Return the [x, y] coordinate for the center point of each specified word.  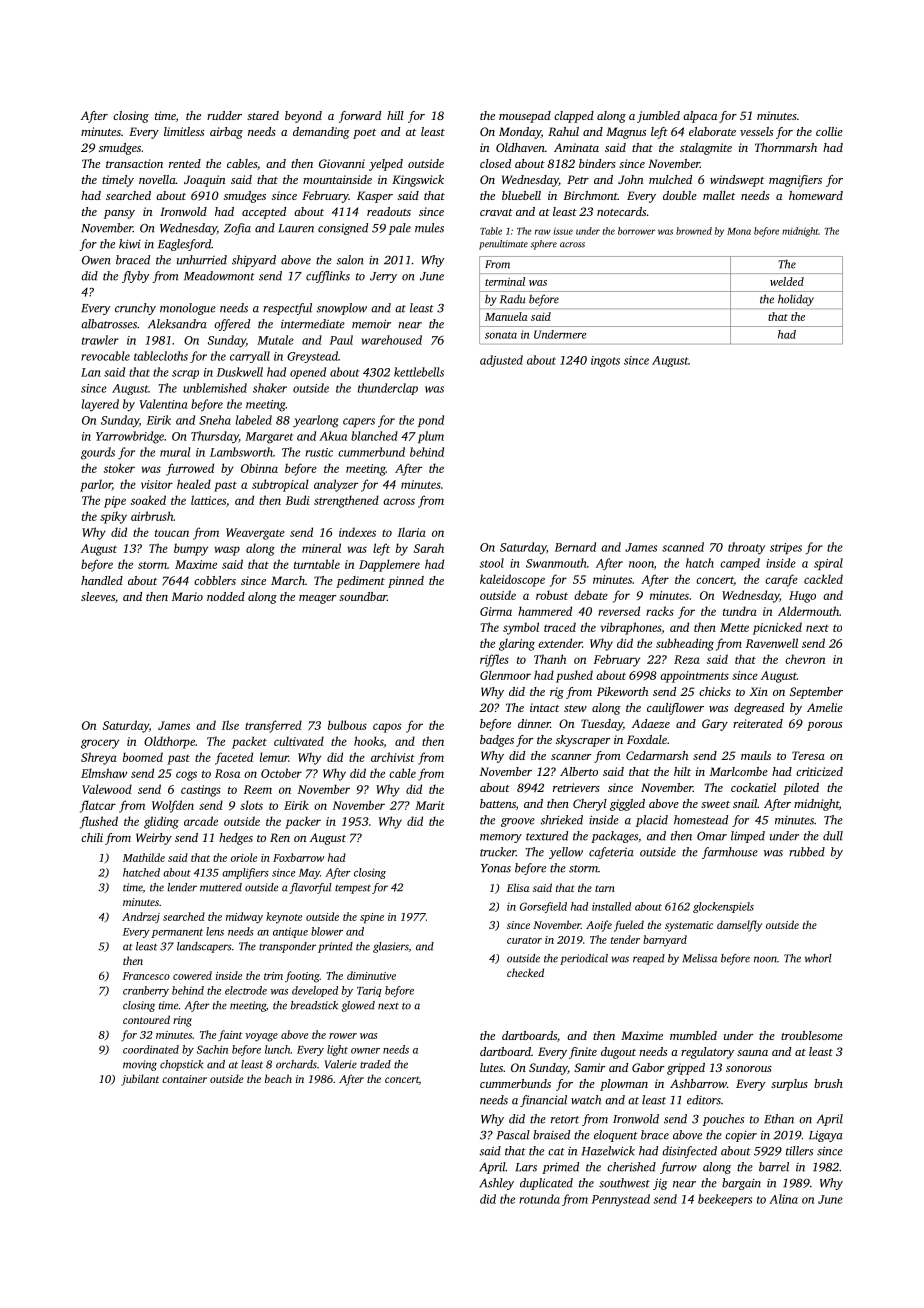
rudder [224, 115]
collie [829, 131]
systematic [689, 926]
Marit [430, 805]
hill [395, 115]
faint [230, 1035]
